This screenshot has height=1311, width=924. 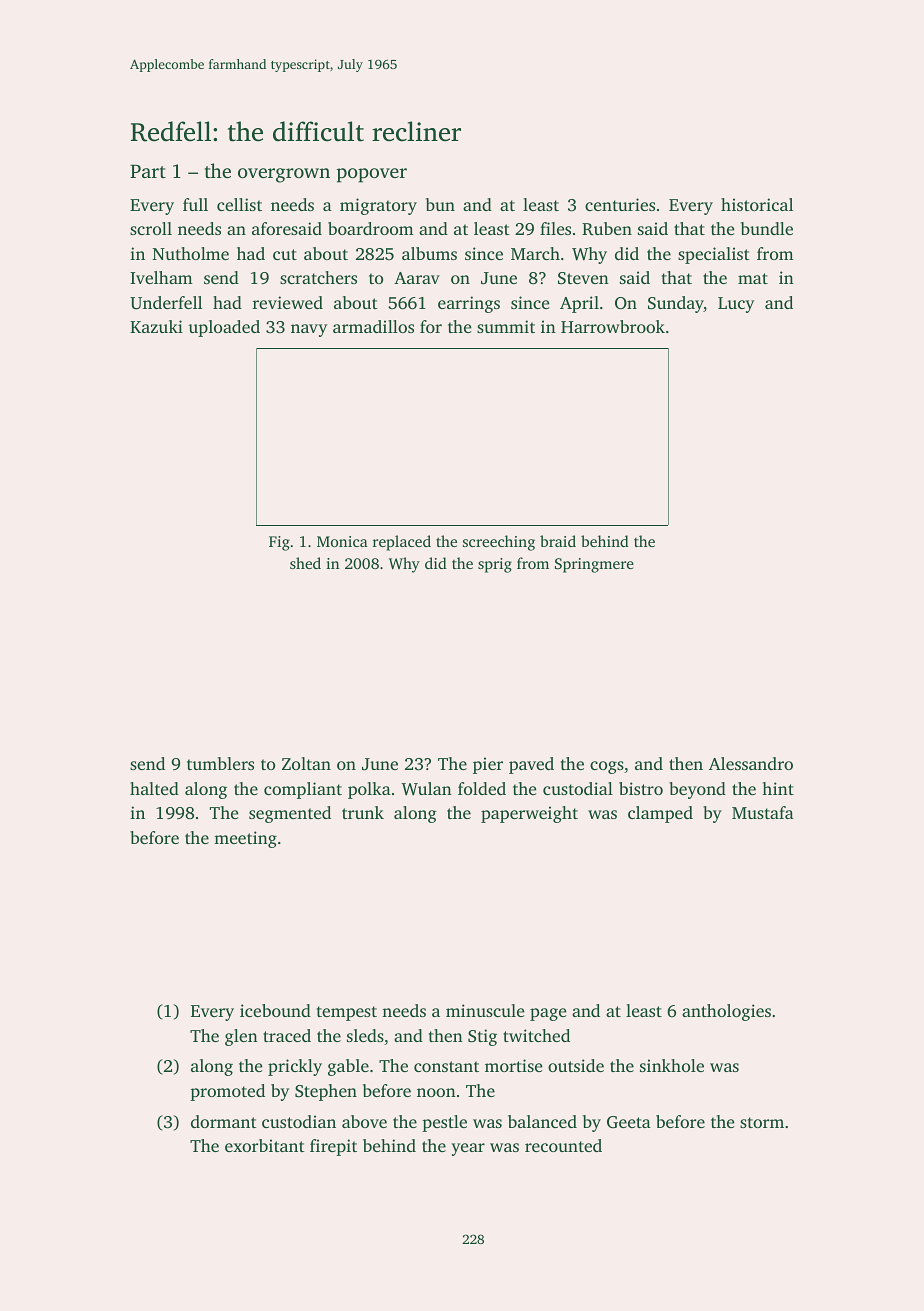 I want to click on Geeta, so click(x=629, y=1122).
